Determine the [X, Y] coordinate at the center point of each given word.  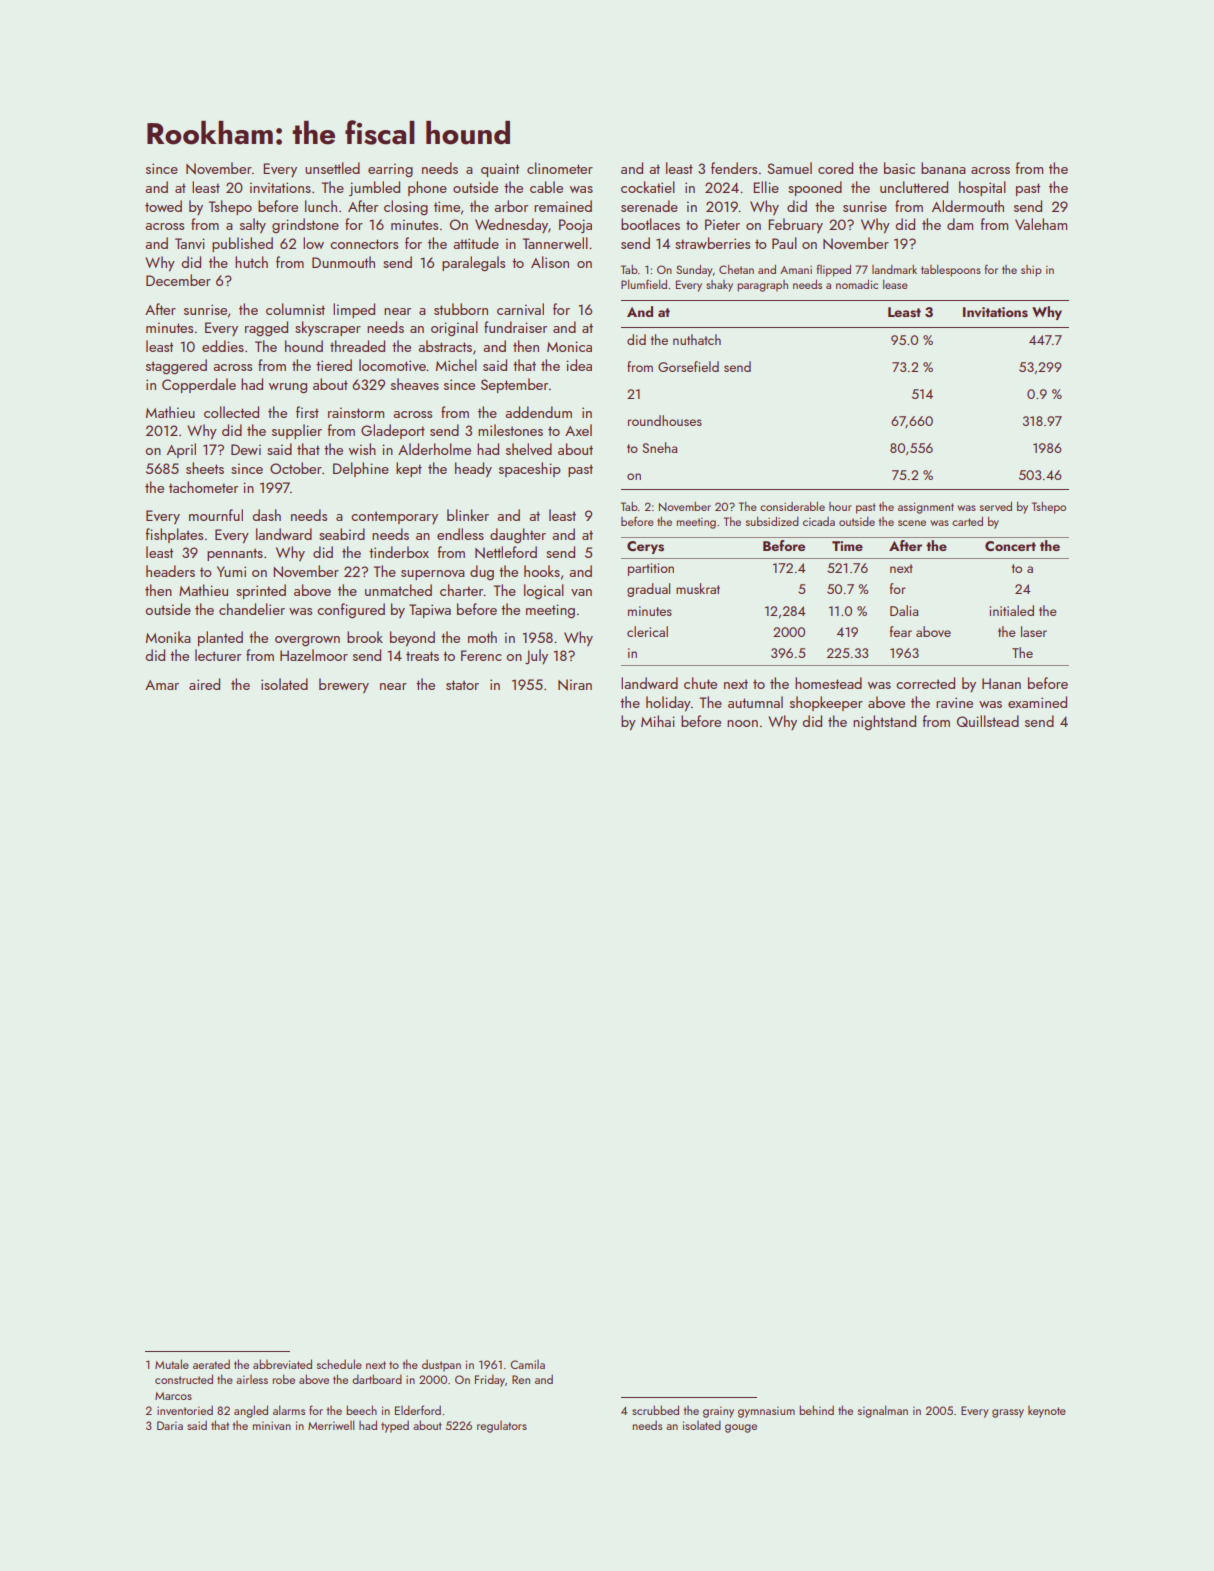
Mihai [658, 721]
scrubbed [655, 1410]
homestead [828, 683]
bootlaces [650, 224]
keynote [1047, 1411]
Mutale [172, 1364]
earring [390, 170]
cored [835, 168]
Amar [162, 685]
